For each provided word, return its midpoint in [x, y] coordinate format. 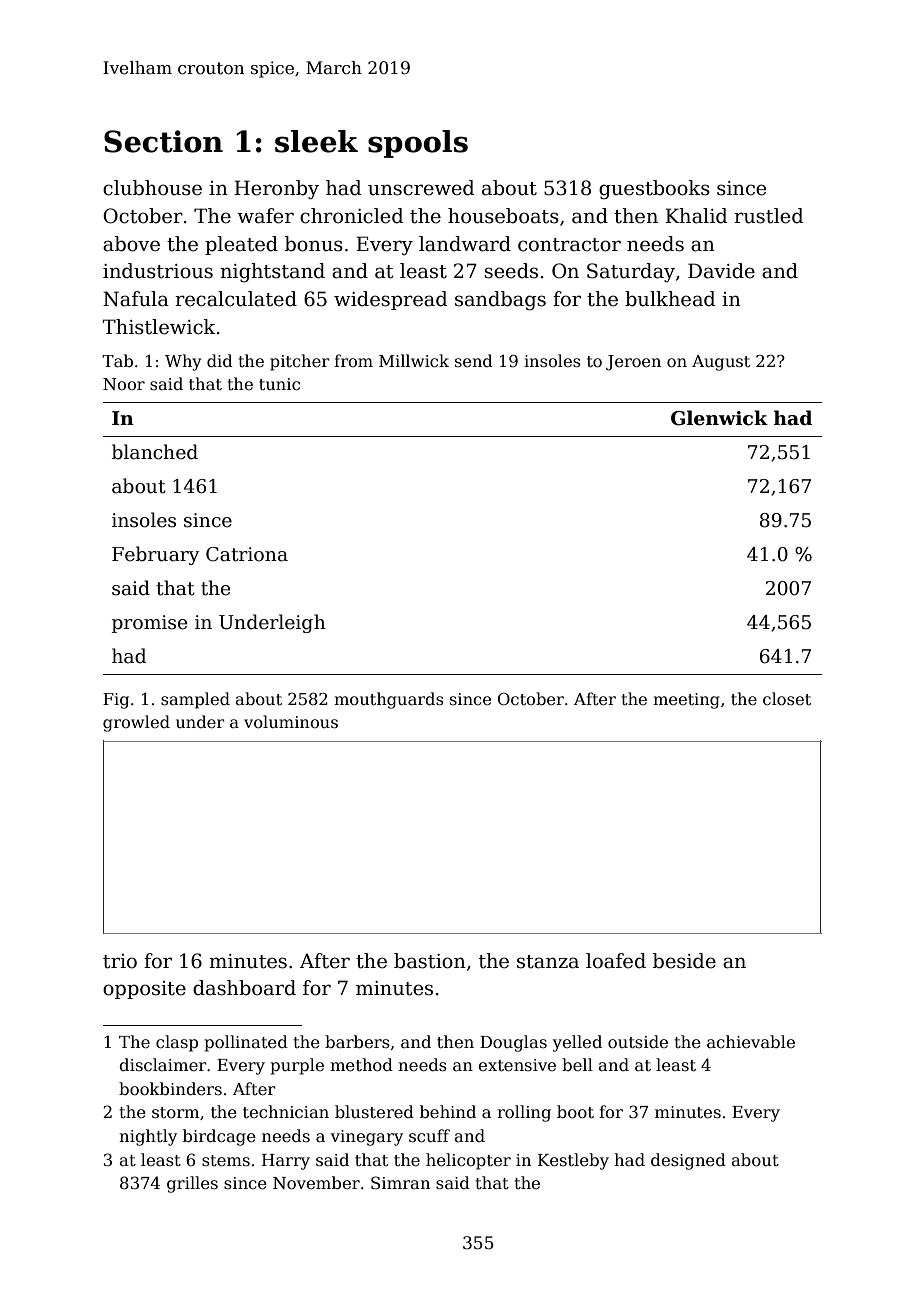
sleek [316, 141]
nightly [148, 1137]
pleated [241, 245]
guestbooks [654, 190]
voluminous [291, 722]
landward [465, 244]
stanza [548, 962]
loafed [616, 961]
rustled [769, 216]
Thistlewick [159, 327]
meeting [686, 701]
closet [787, 698]
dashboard [244, 988]
